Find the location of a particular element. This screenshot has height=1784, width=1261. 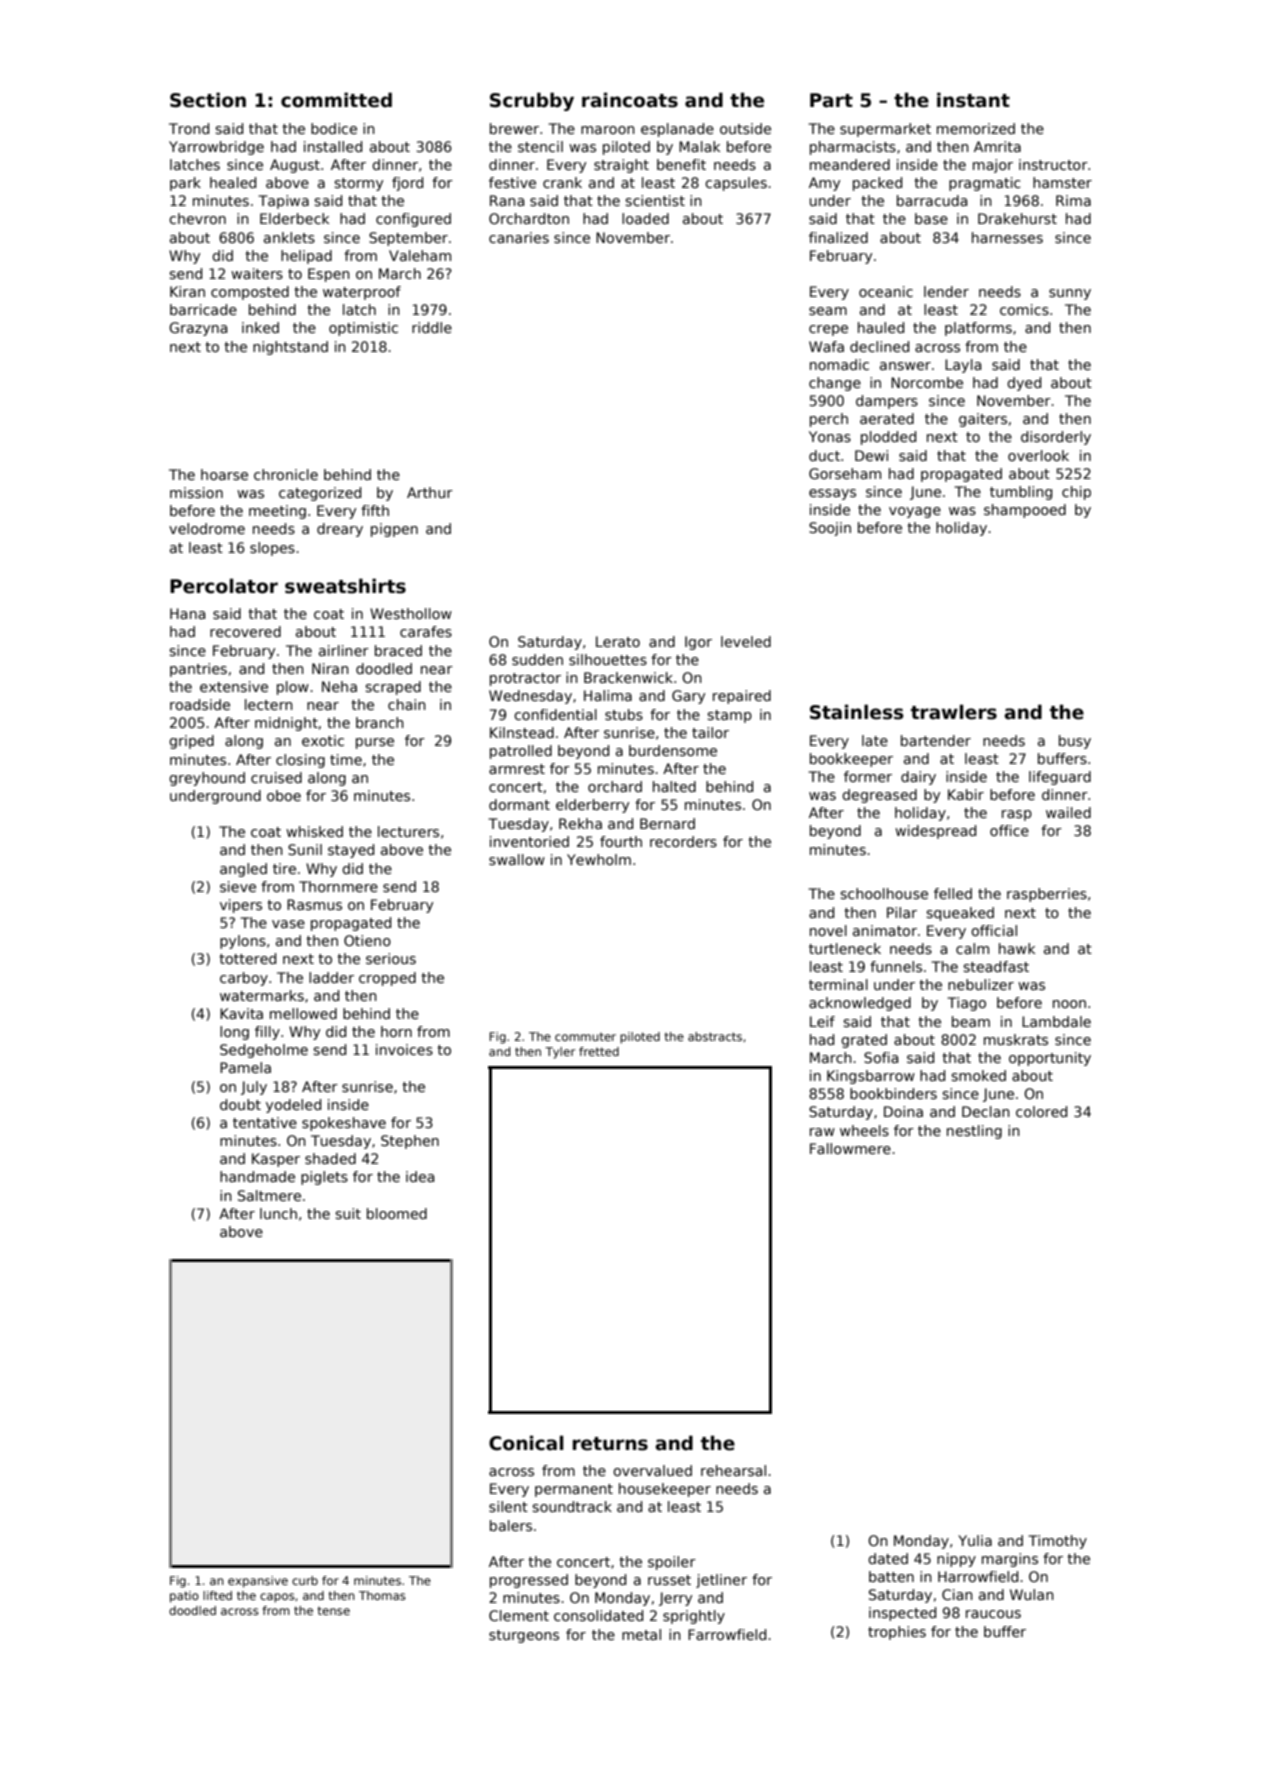

Section is located at coordinates (208, 100).
